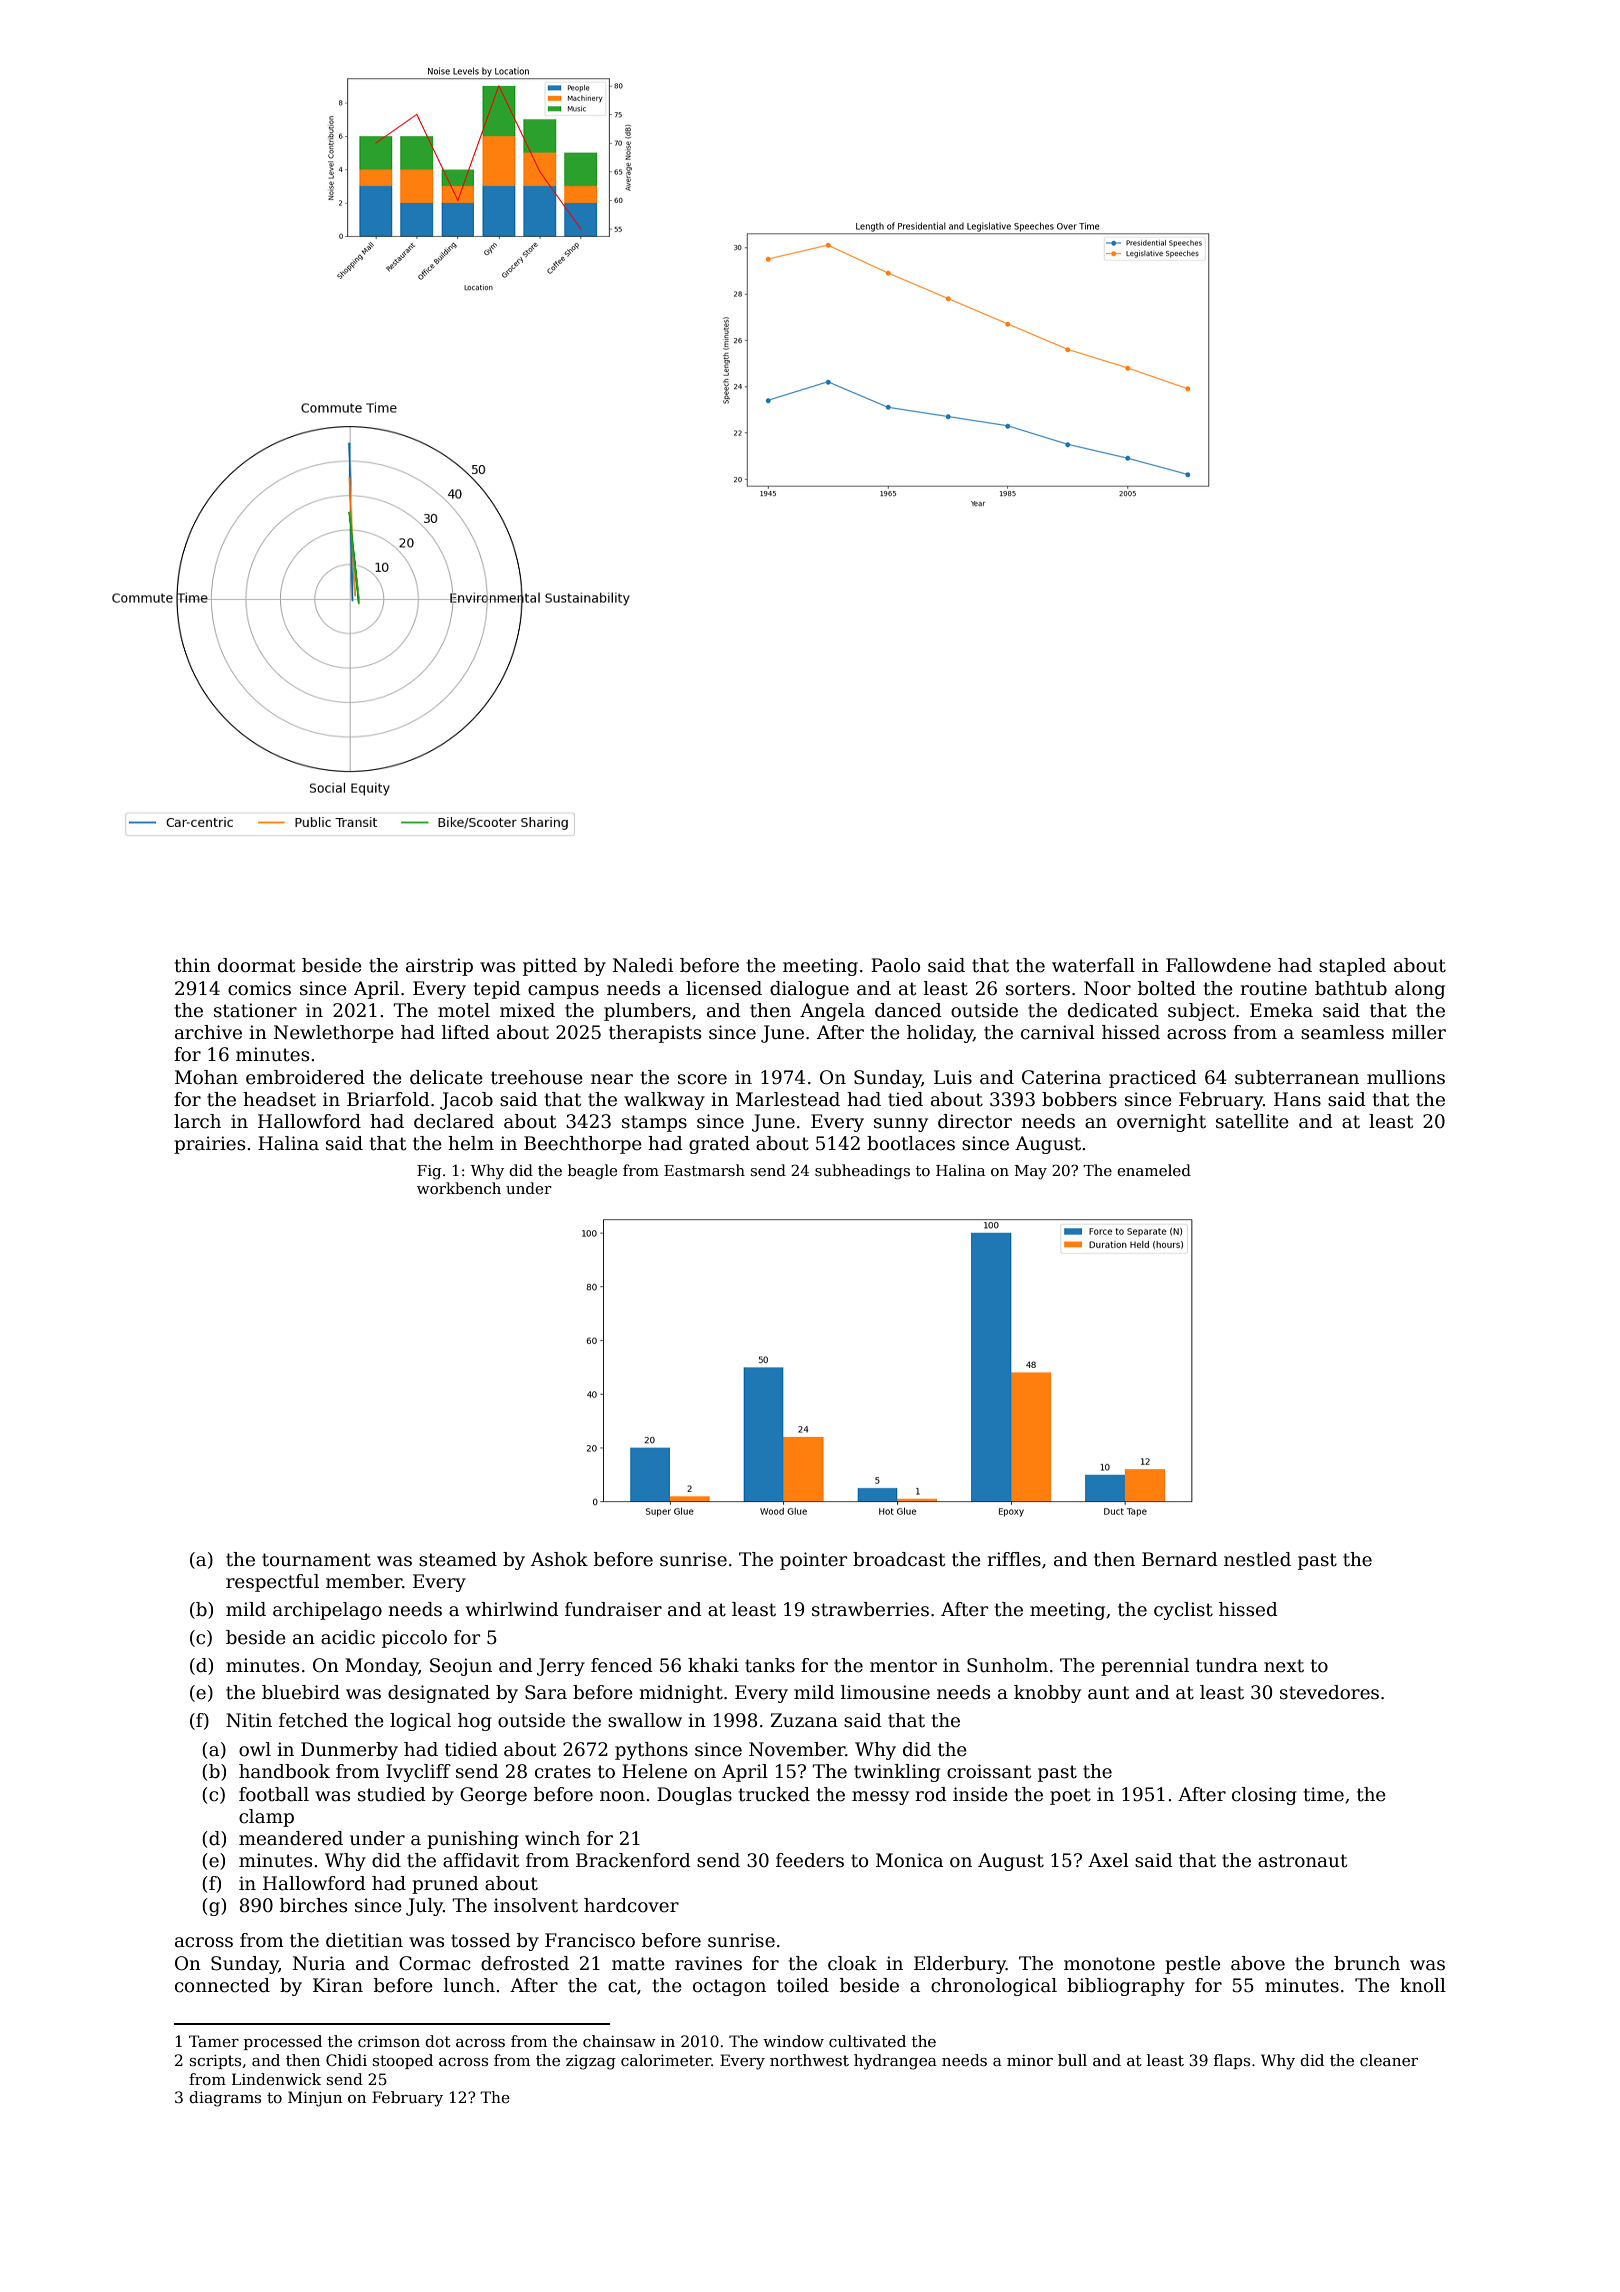 This screenshot has height=2292, width=1620. Describe the element at coordinates (537, 1077) in the screenshot. I see `treehouse` at that location.
